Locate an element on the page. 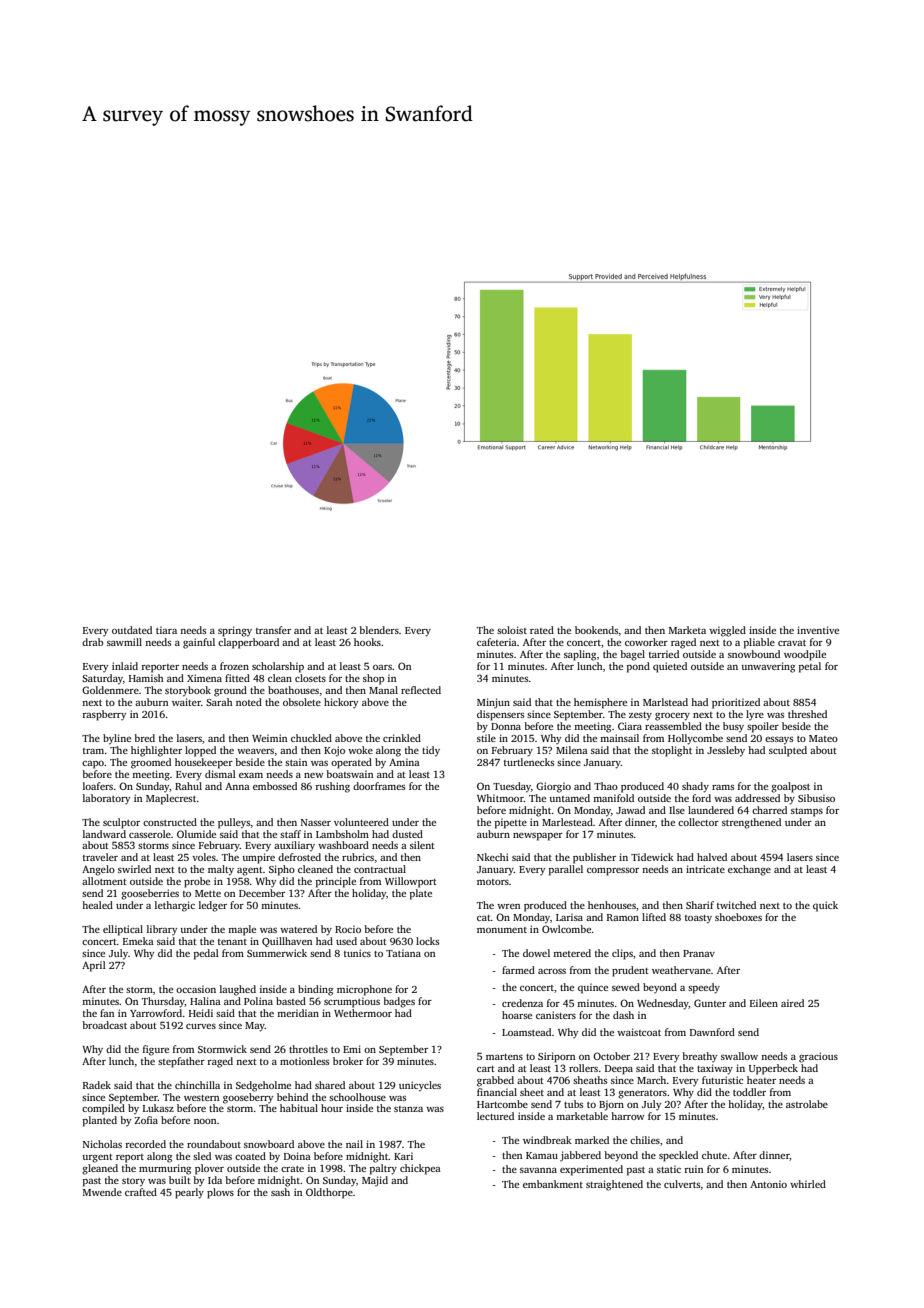 The height and width of the image is (1308, 924). drab is located at coordinates (92, 642).
